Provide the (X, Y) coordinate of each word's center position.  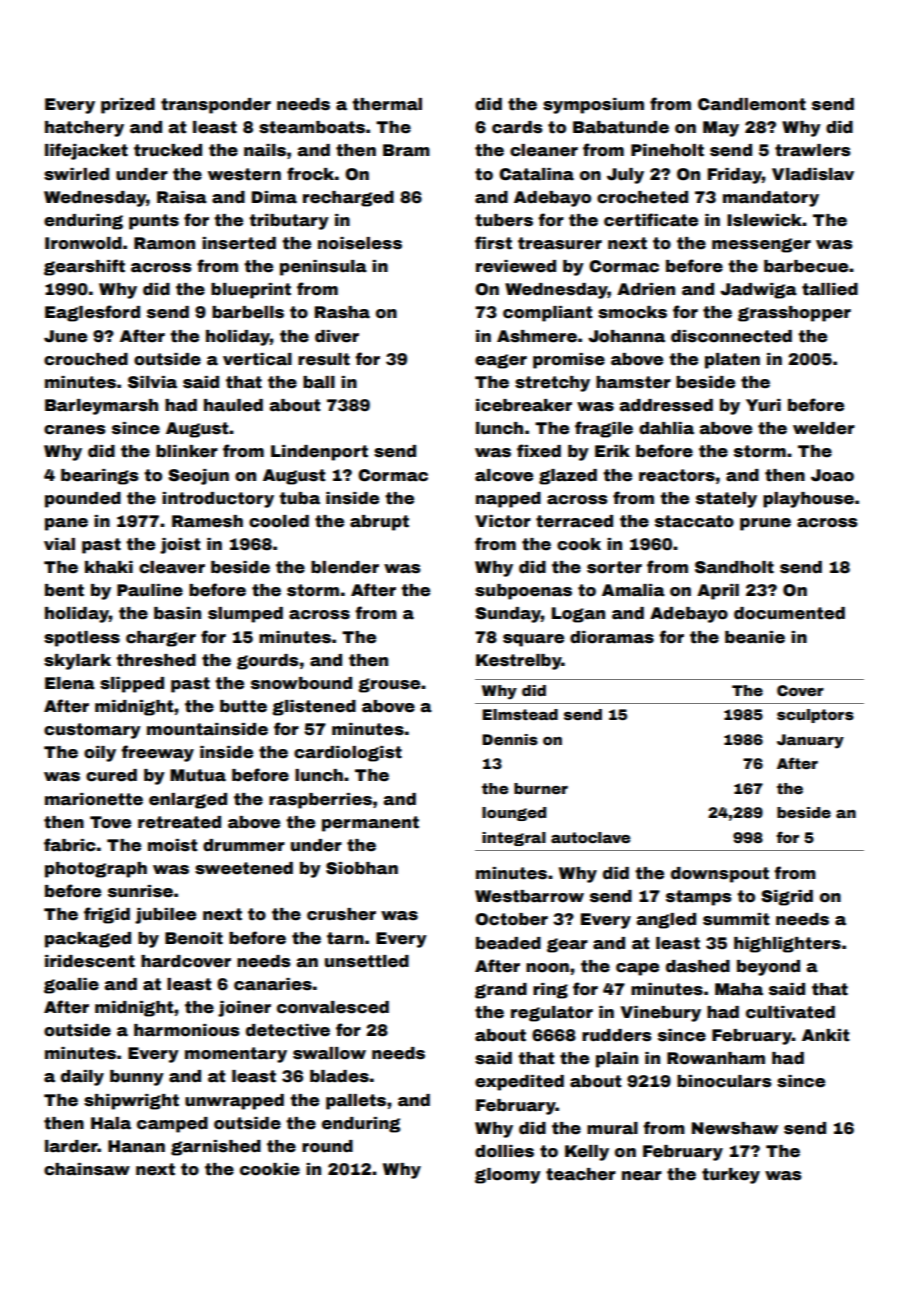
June (65, 336)
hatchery (84, 129)
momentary (236, 1055)
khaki (109, 567)
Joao (832, 475)
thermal (387, 104)
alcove (504, 475)
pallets (356, 1102)
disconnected (731, 336)
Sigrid (787, 898)
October (511, 919)
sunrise (140, 891)
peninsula (323, 268)
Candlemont (752, 104)
